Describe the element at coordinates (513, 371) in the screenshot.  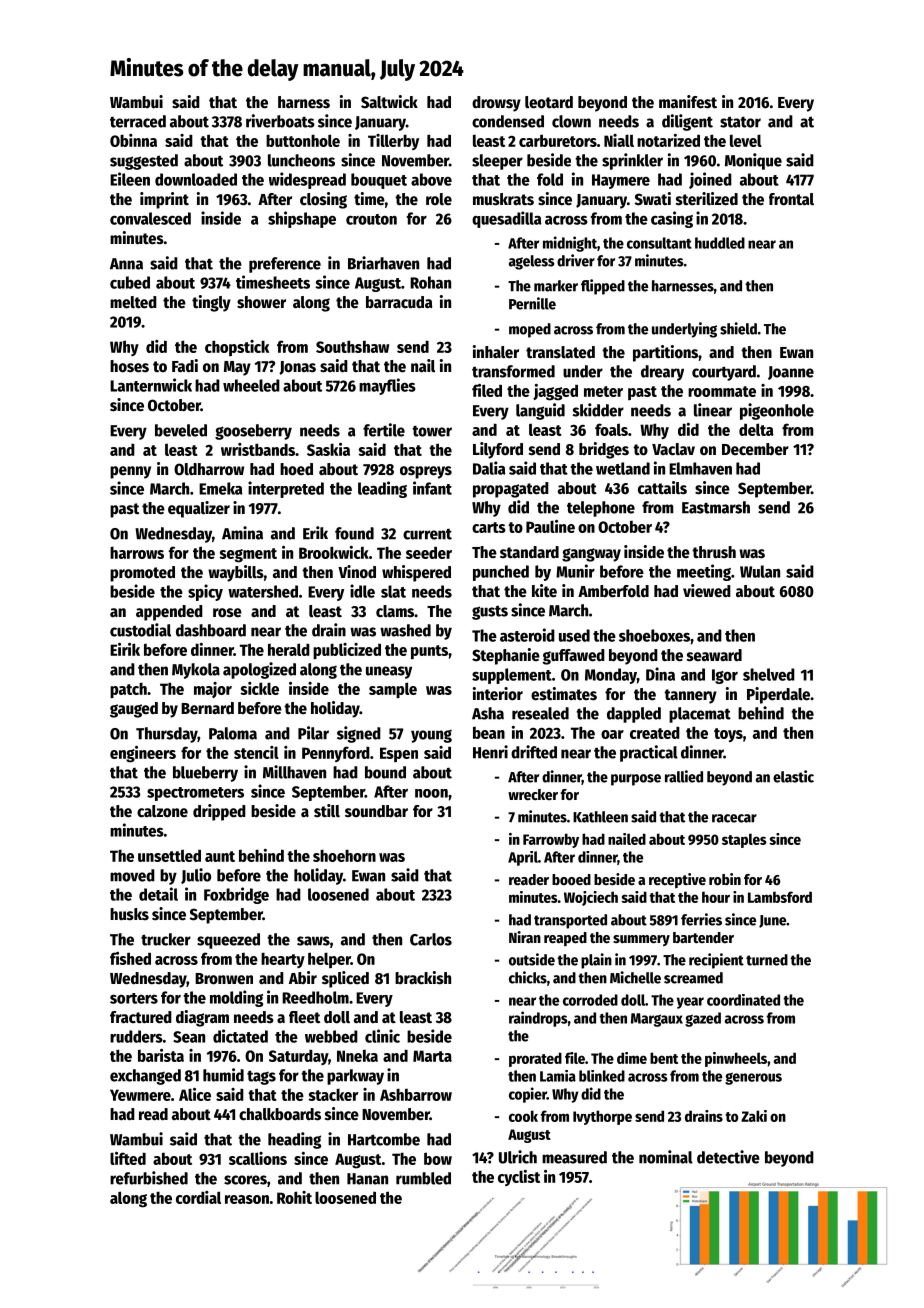
I see `transformed` at that location.
